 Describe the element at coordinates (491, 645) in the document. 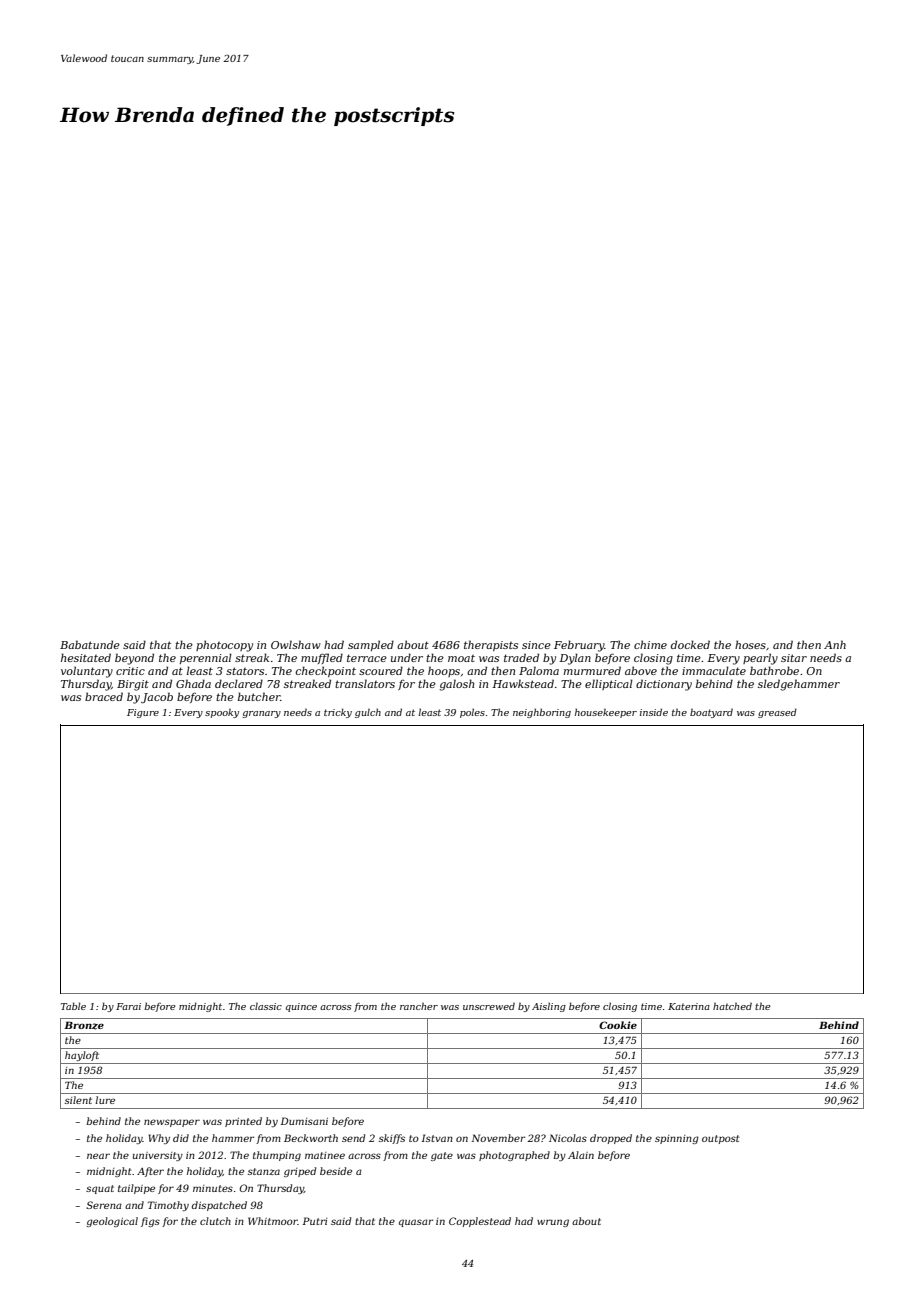

I see `therapists` at that location.
